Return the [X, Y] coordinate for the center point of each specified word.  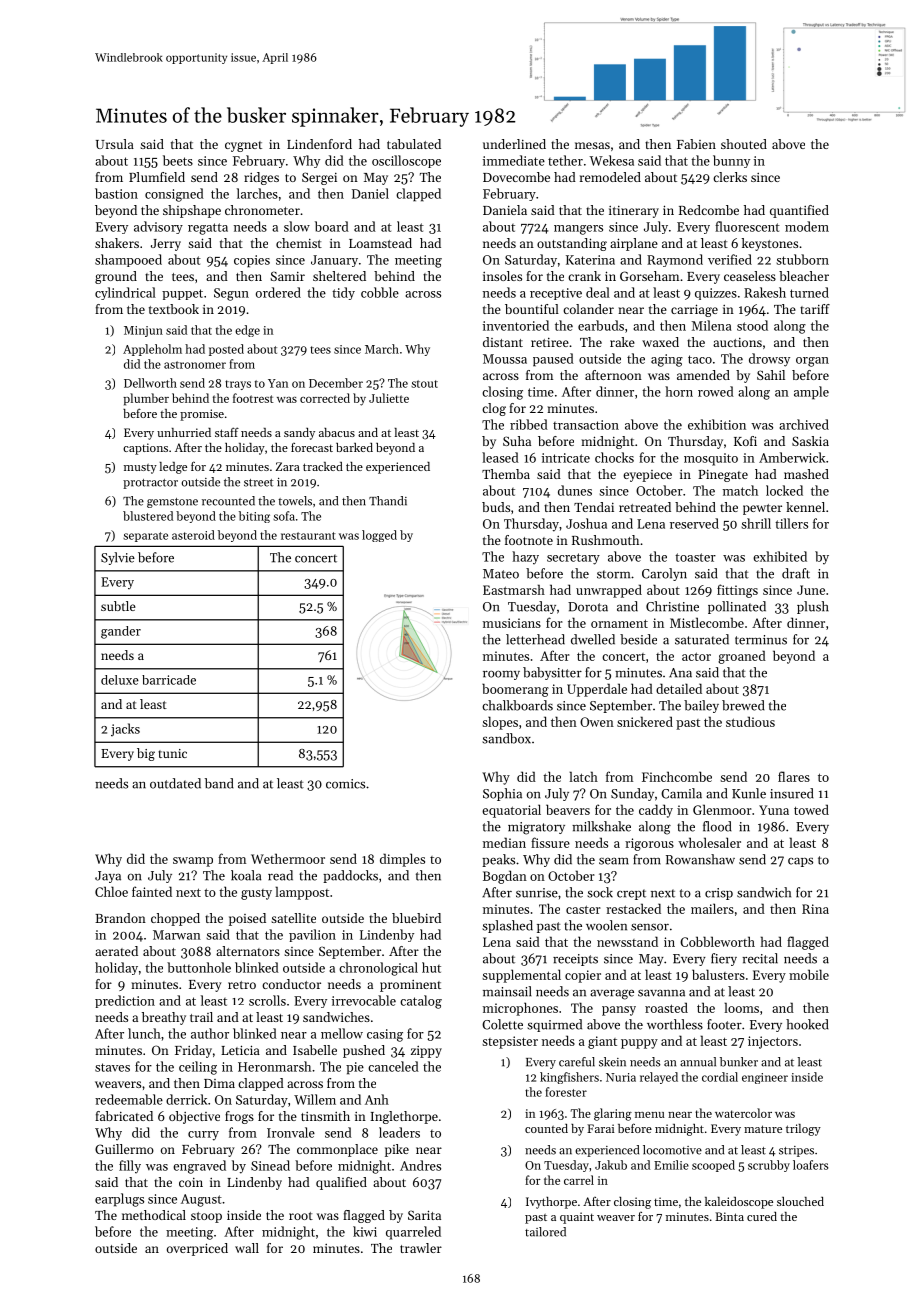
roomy [501, 675]
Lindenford [319, 144]
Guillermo [124, 1149]
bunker [739, 1062]
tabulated [414, 144]
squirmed [554, 1025]
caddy [656, 811]
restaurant [308, 536]
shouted [744, 144]
